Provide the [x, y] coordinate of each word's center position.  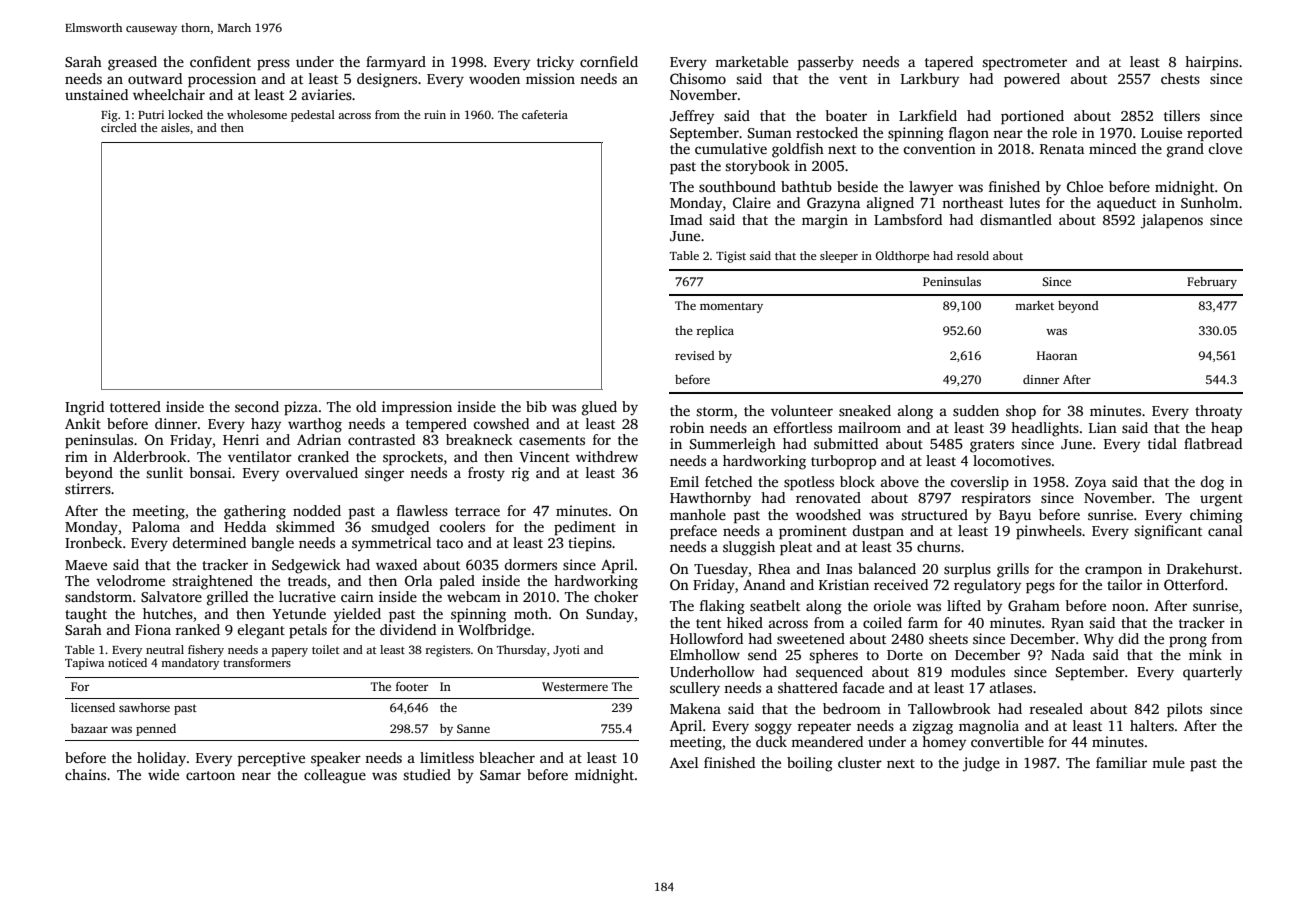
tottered [135, 406]
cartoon [210, 775]
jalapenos [1172, 221]
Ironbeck [93, 542]
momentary [731, 307]
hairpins [1211, 63]
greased [132, 63]
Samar [500, 775]
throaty [1218, 412]
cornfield [609, 61]
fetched [728, 481]
